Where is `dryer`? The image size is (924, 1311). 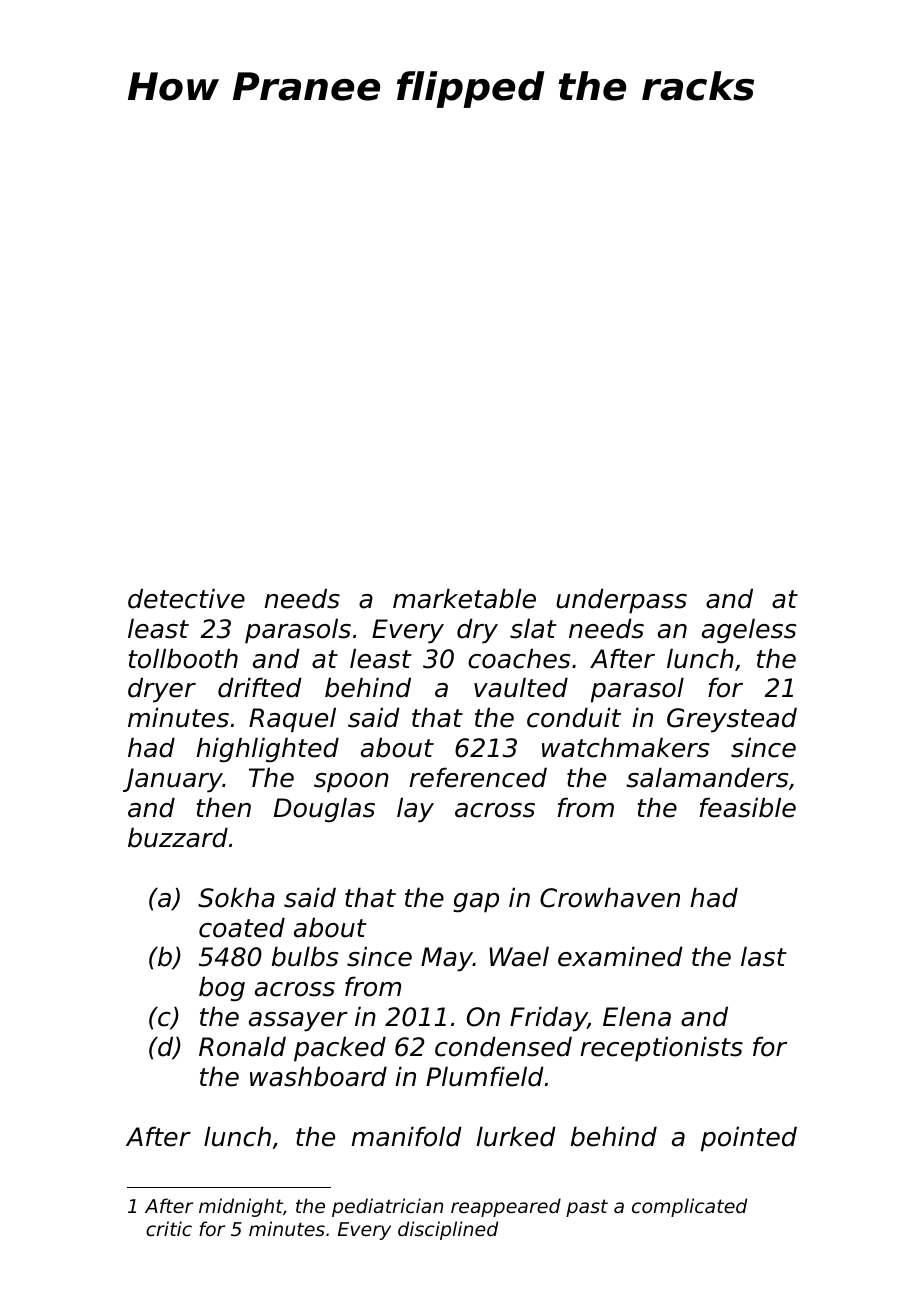
dryer is located at coordinates (162, 690).
